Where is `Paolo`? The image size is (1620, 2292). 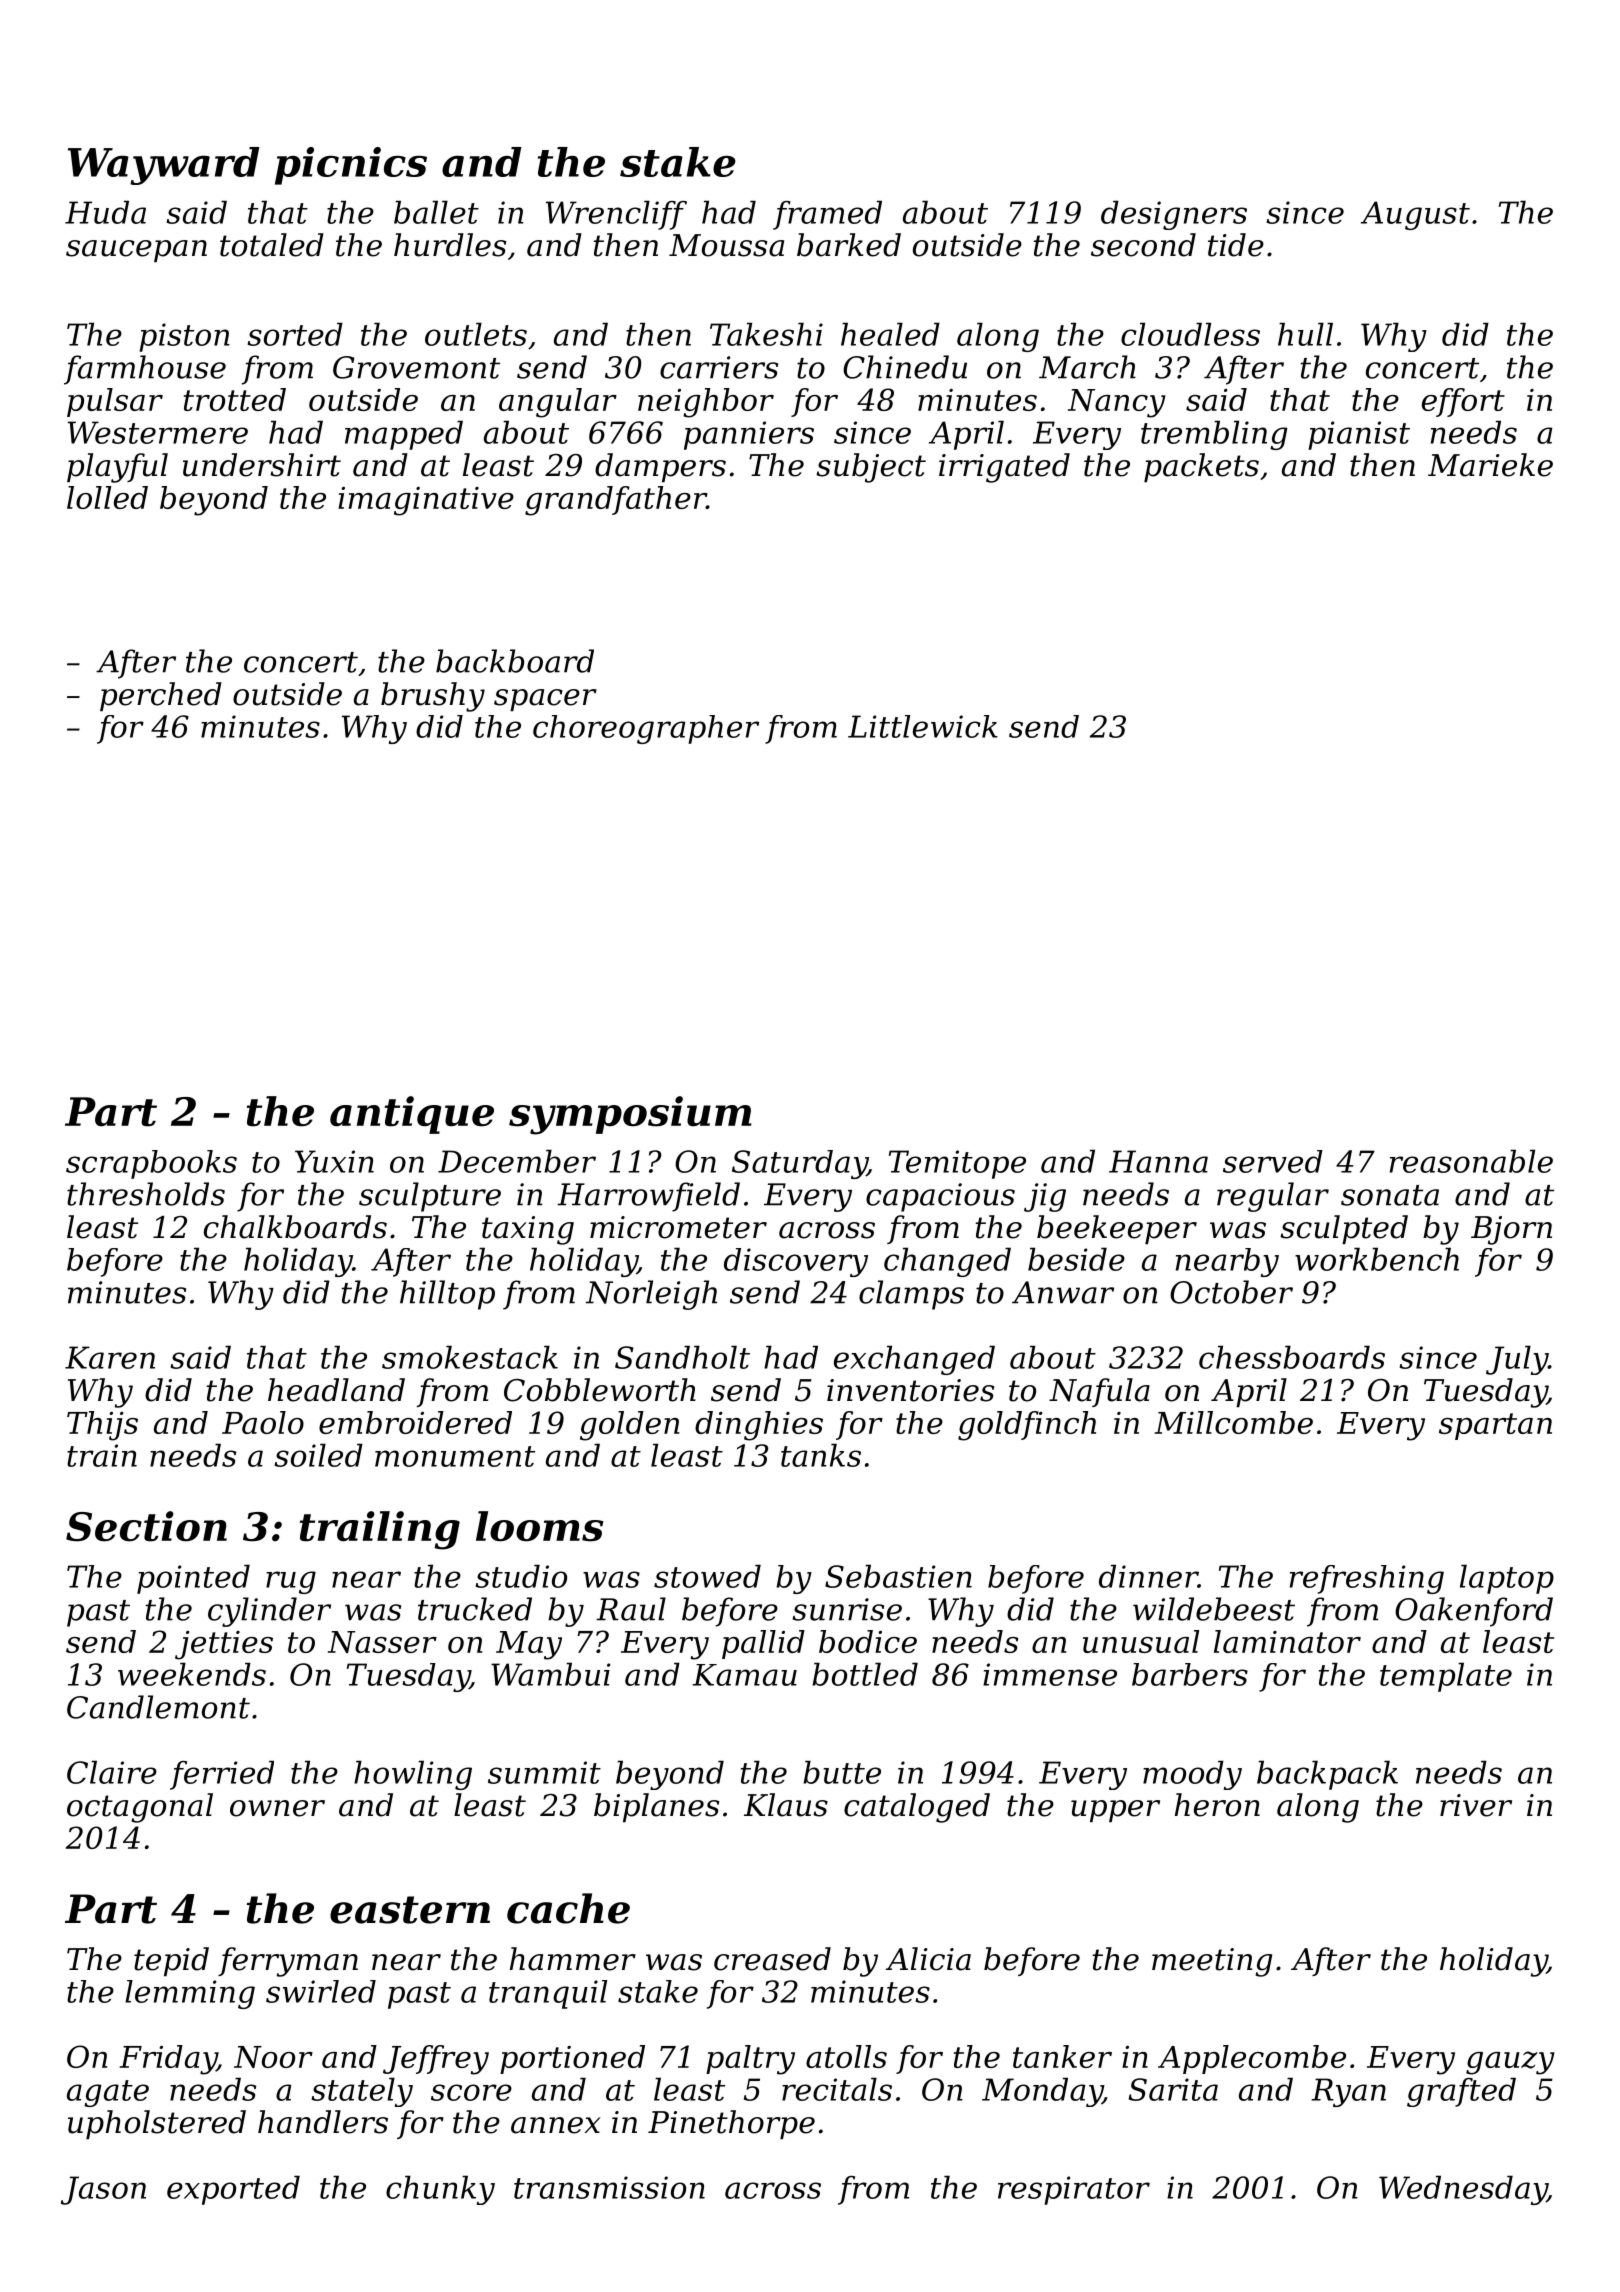 Paolo is located at coordinates (263, 1422).
